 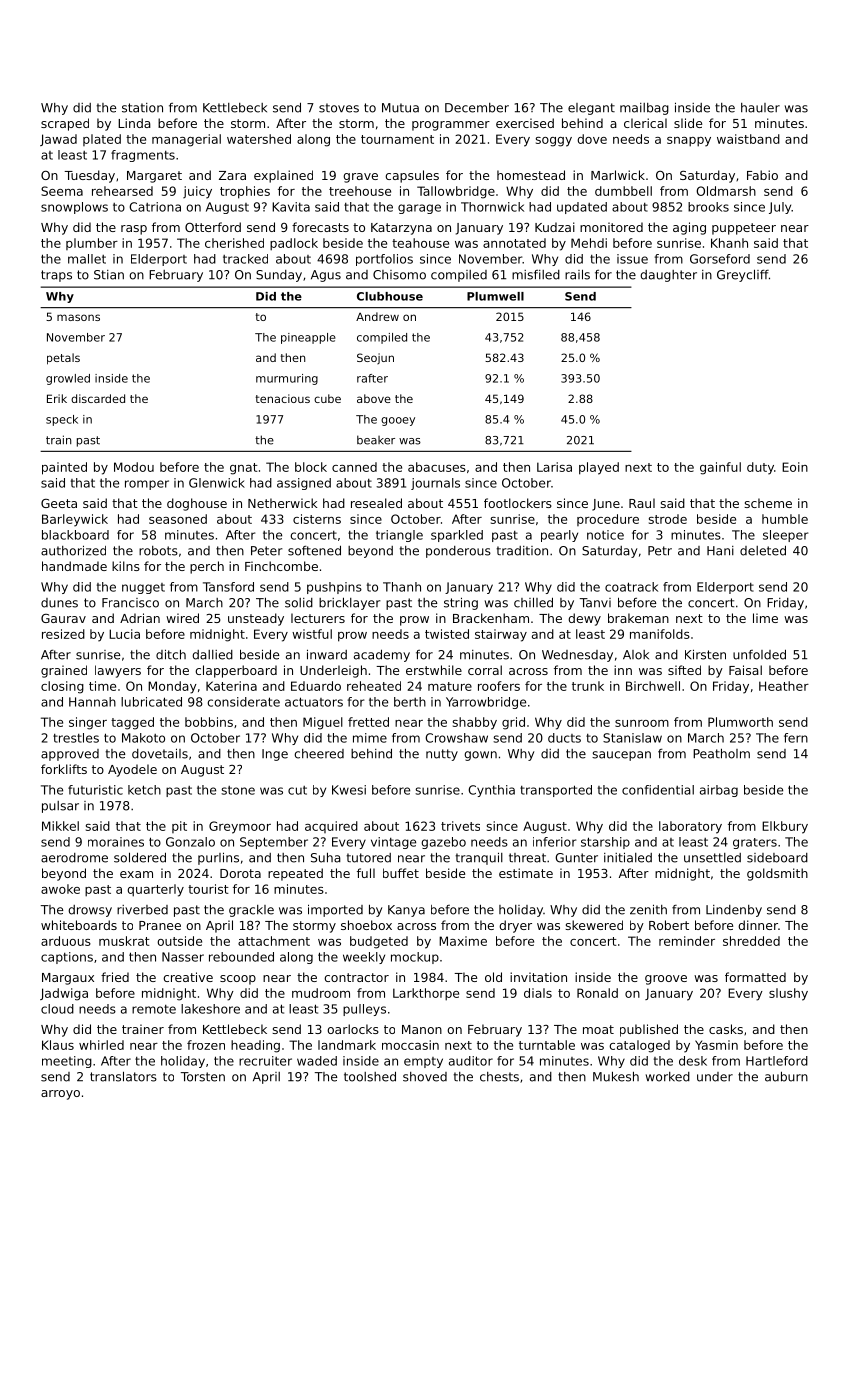 I want to click on deleted, so click(x=763, y=550).
